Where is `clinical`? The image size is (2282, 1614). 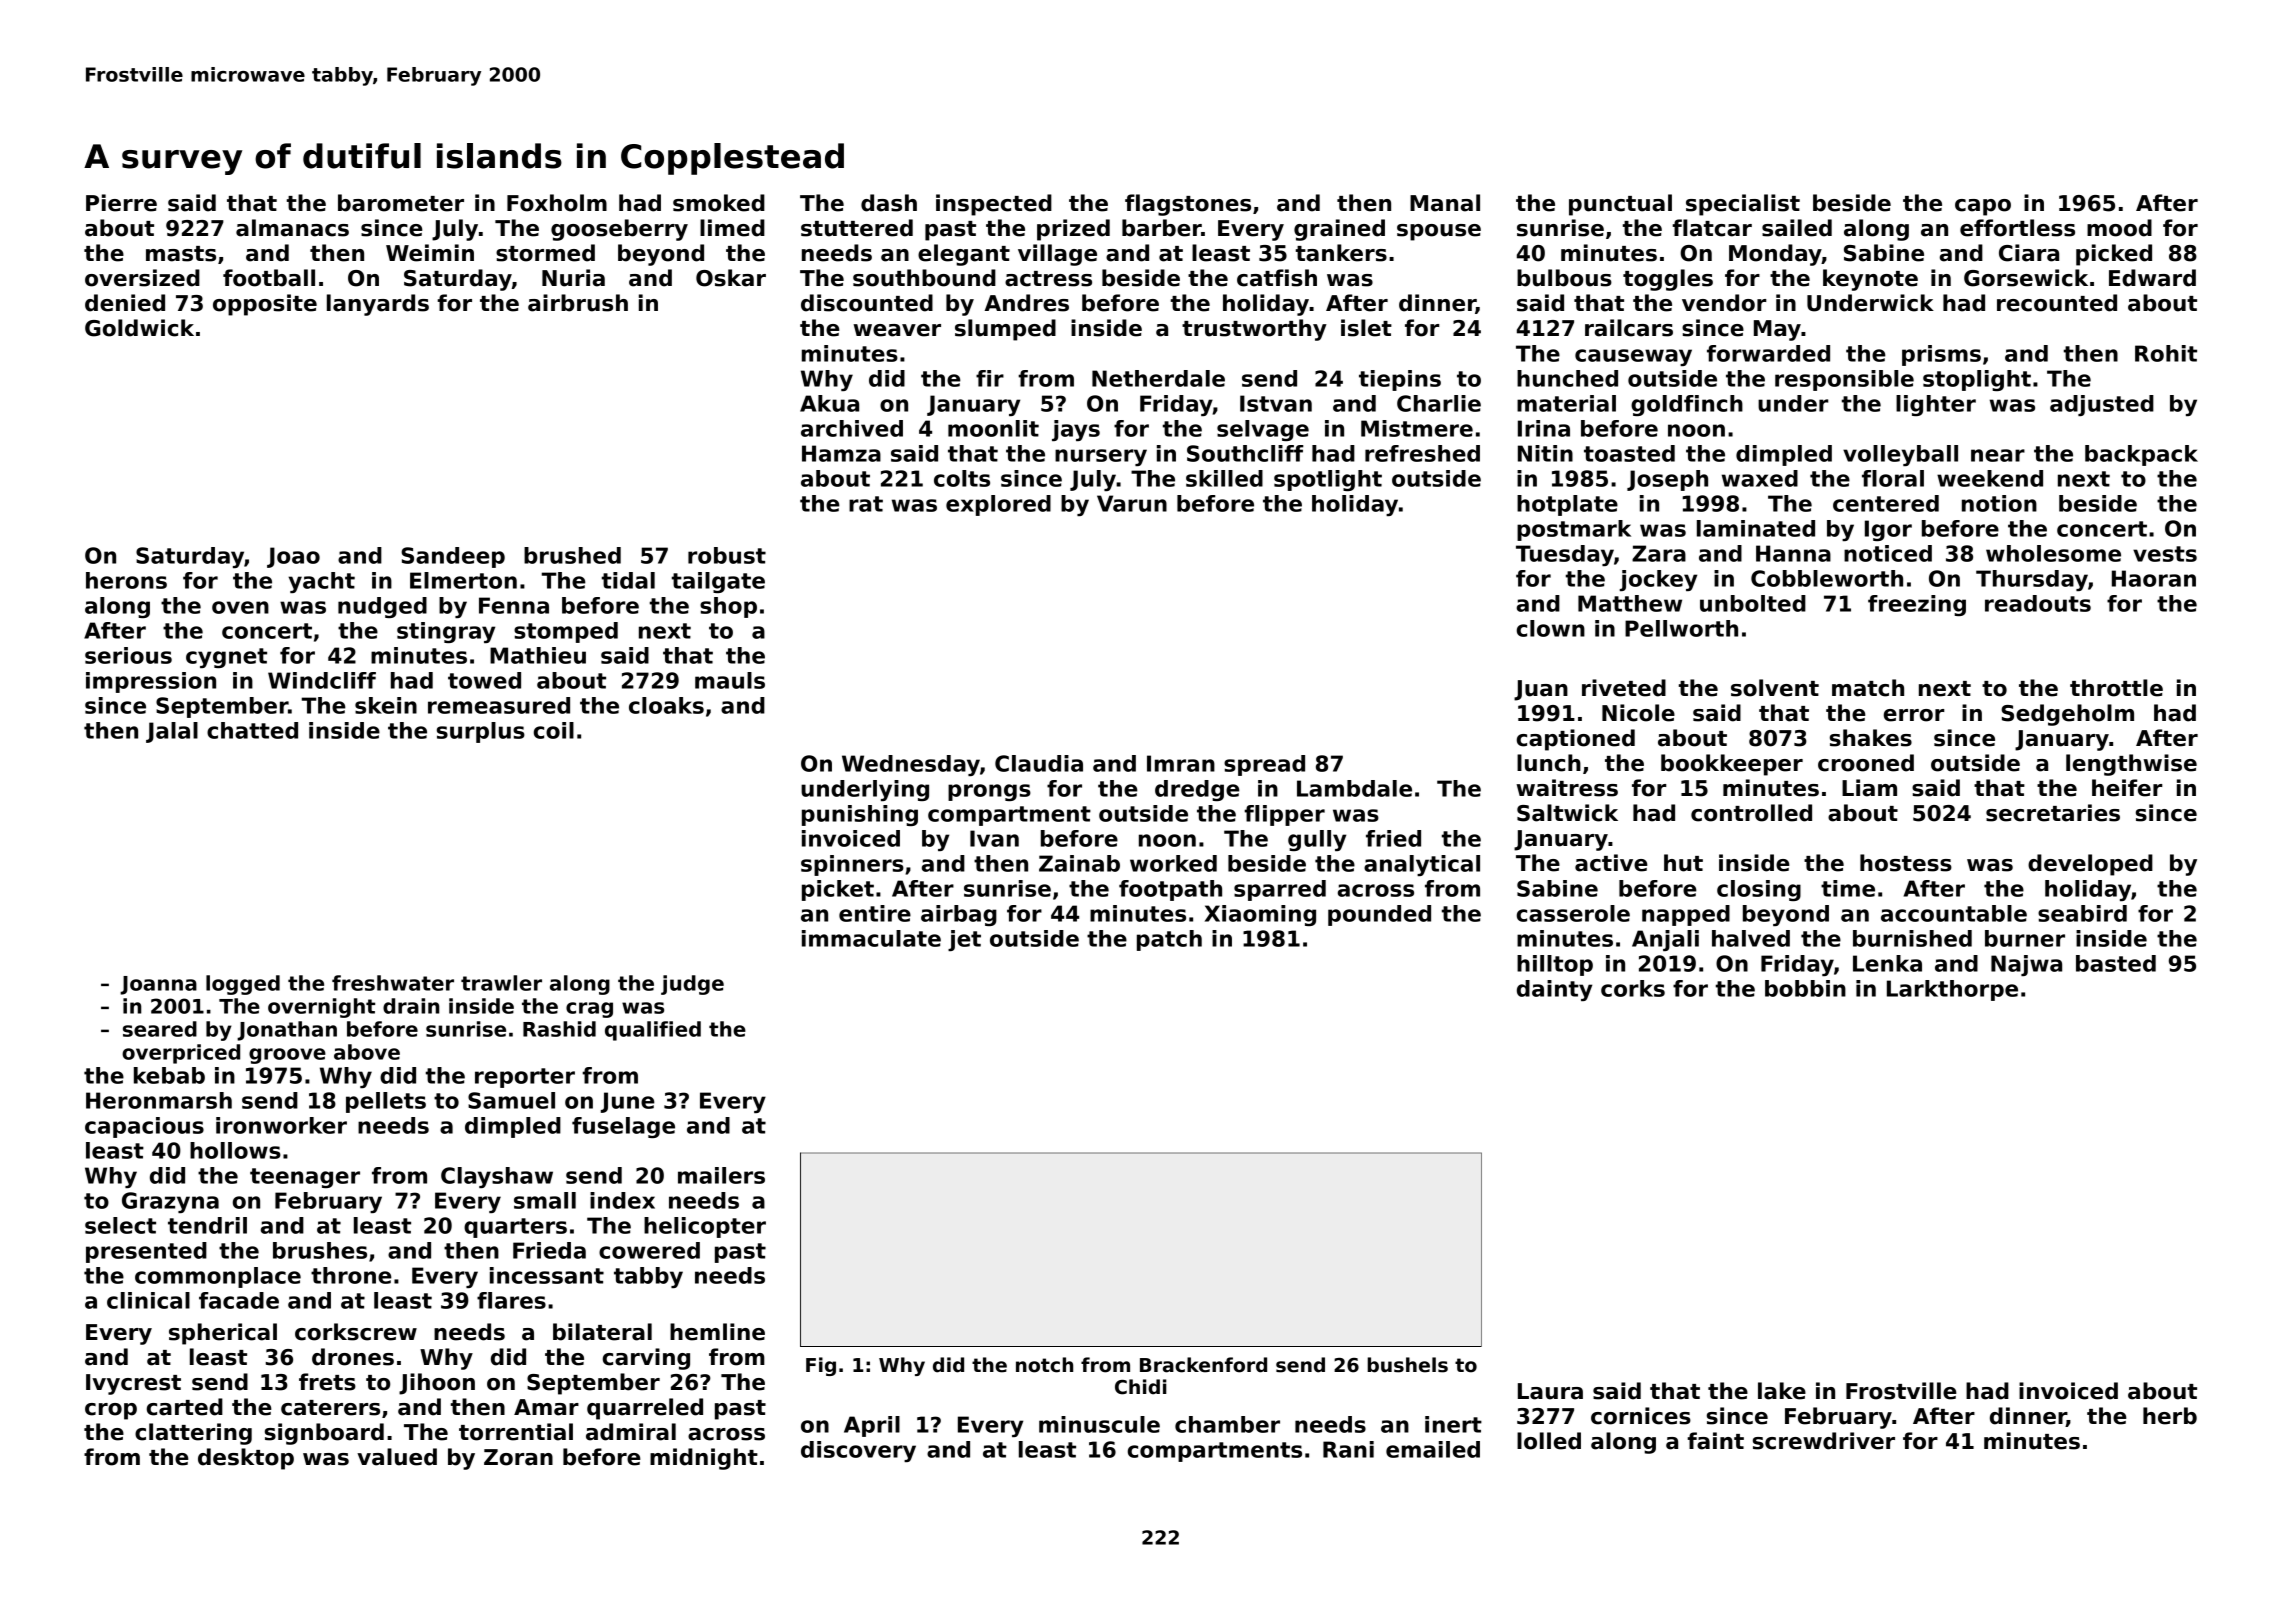 clinical is located at coordinates (148, 1300).
